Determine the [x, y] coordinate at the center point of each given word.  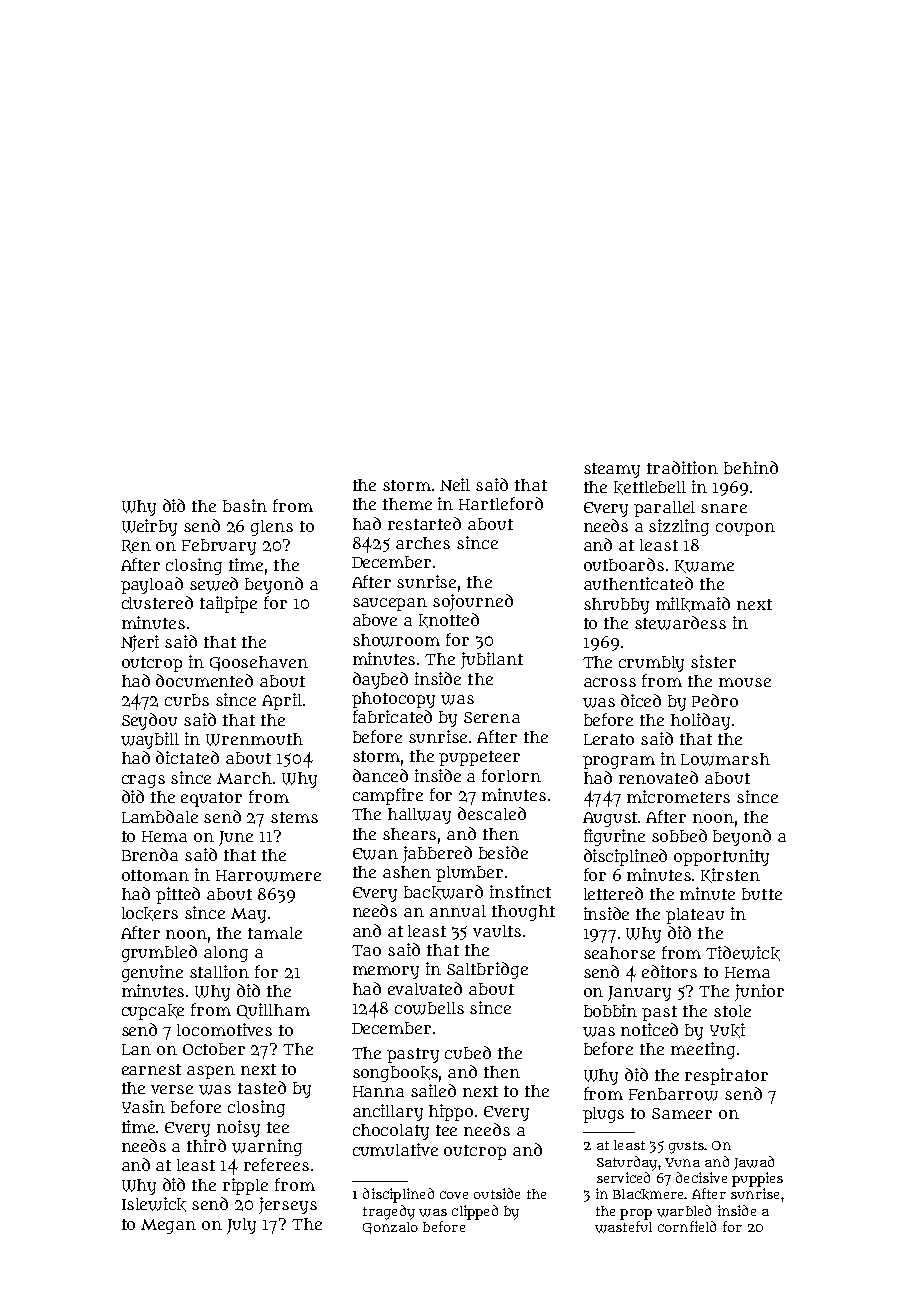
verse [172, 1089]
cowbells [429, 1008]
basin [245, 505]
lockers [150, 914]
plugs [603, 1115]
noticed [649, 1029]
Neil [455, 484]
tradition [682, 467]
